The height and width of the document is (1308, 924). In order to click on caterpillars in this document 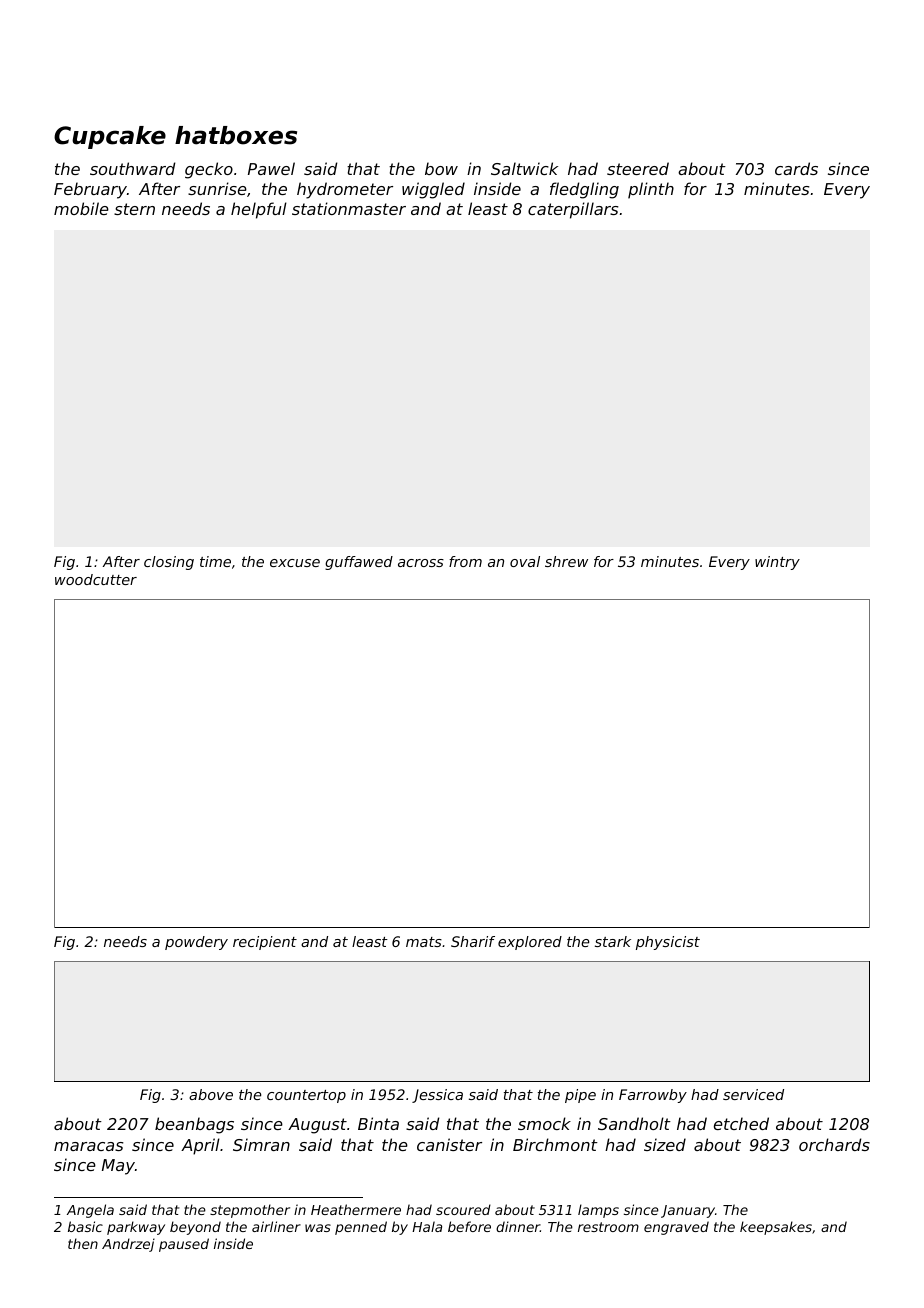, I will do `click(573, 210)`.
